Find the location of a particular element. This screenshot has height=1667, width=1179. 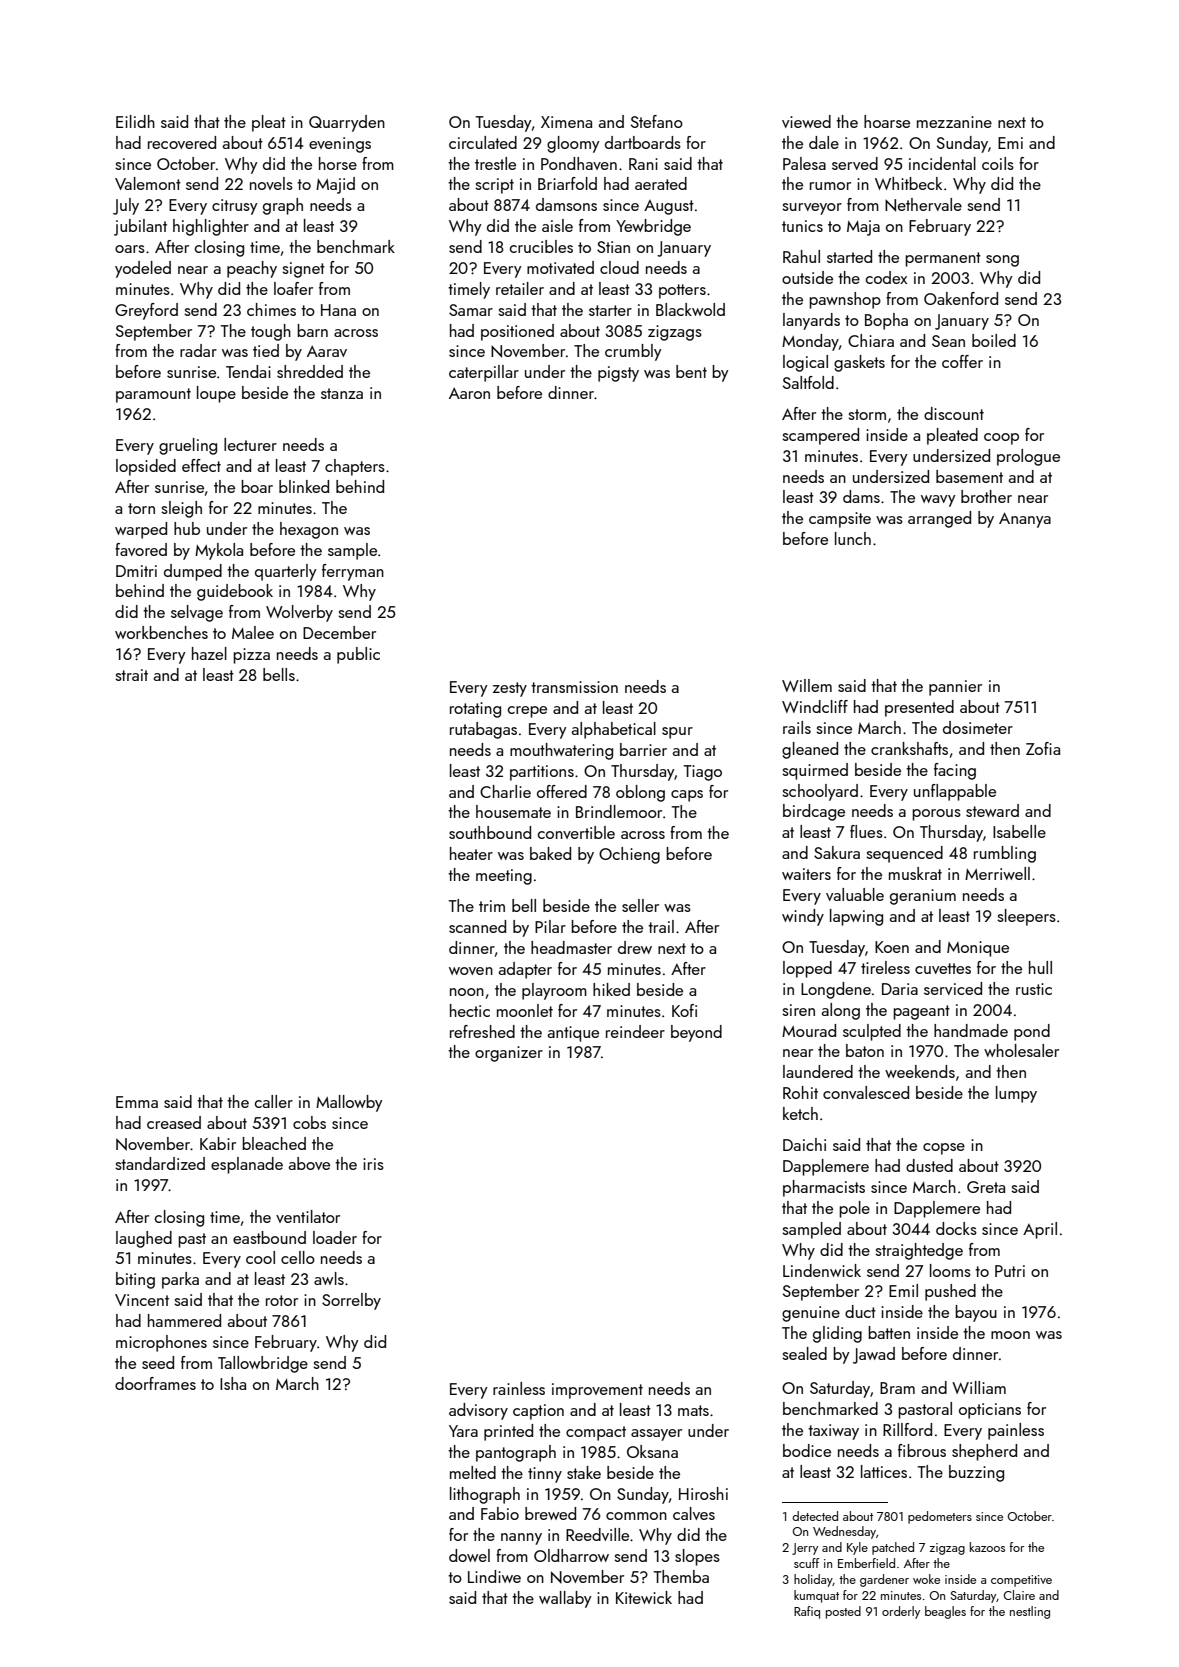

Kitewick is located at coordinates (644, 1597).
